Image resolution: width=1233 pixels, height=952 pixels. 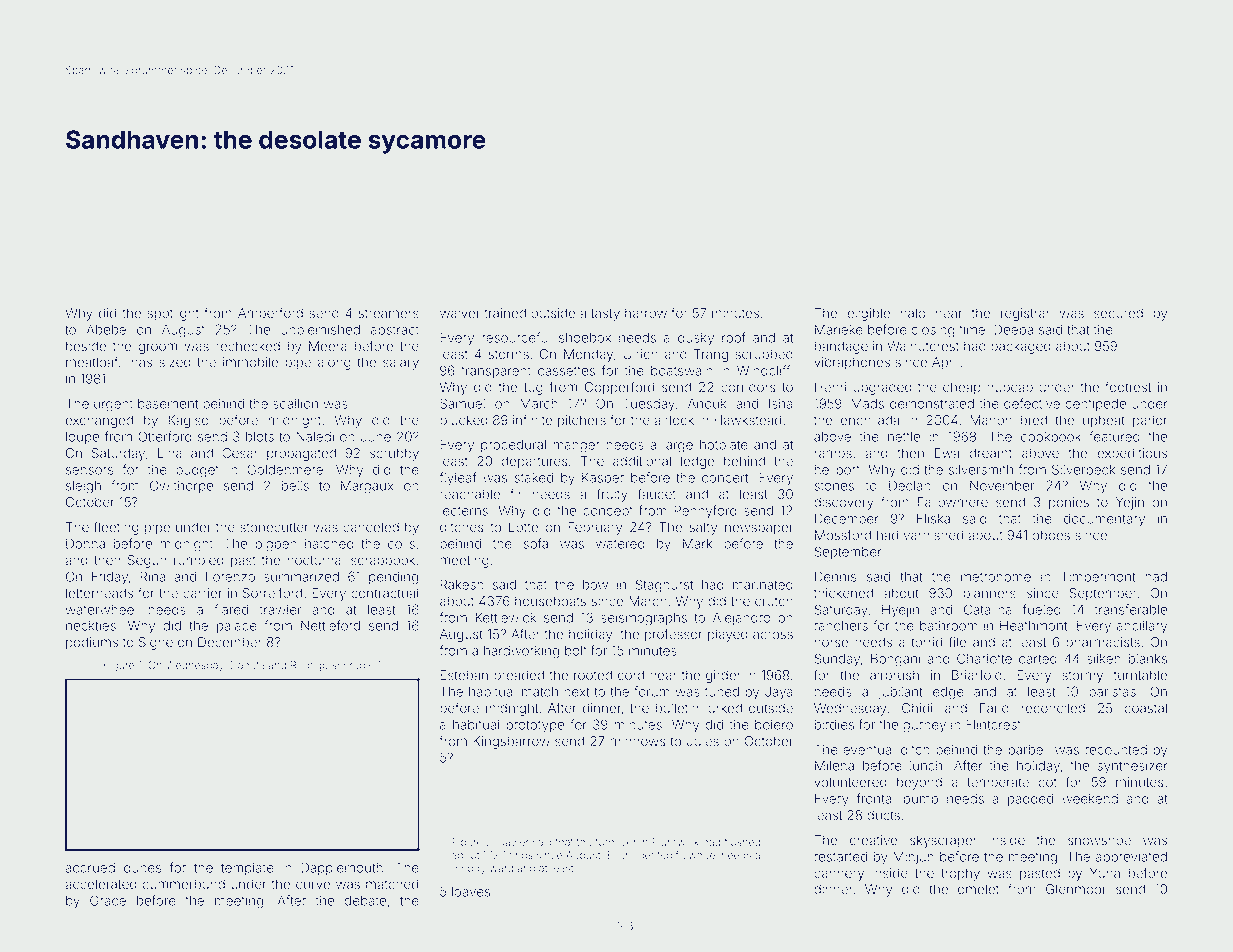 What do you see at coordinates (320, 329) in the image?
I see `unblemished` at bounding box center [320, 329].
